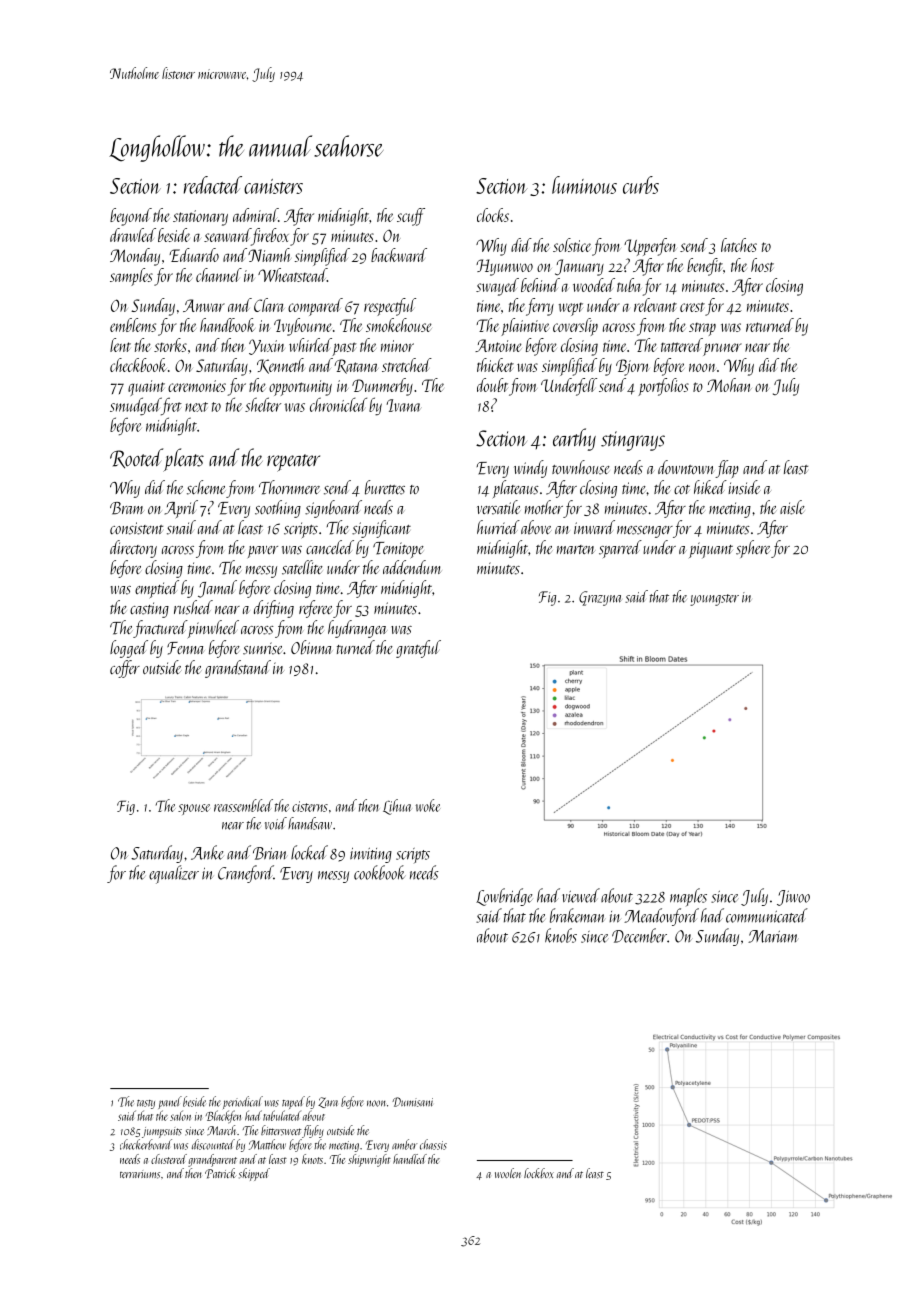 The width and height of the screenshot is (924, 1311). Describe the element at coordinates (504, 267) in the screenshot. I see `Hyunwoo` at that location.
